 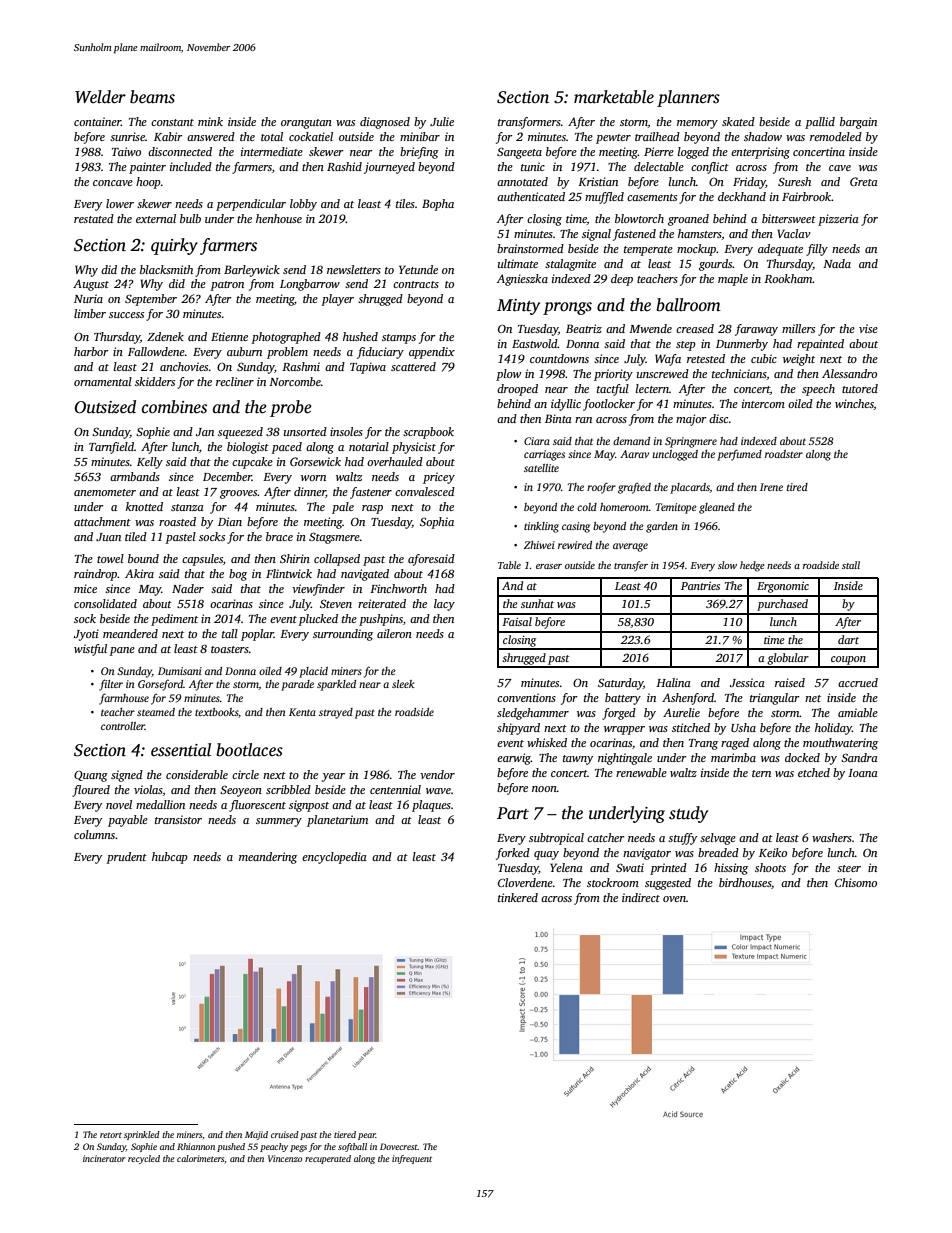 What do you see at coordinates (111, 1135) in the screenshot?
I see `retort` at bounding box center [111, 1135].
